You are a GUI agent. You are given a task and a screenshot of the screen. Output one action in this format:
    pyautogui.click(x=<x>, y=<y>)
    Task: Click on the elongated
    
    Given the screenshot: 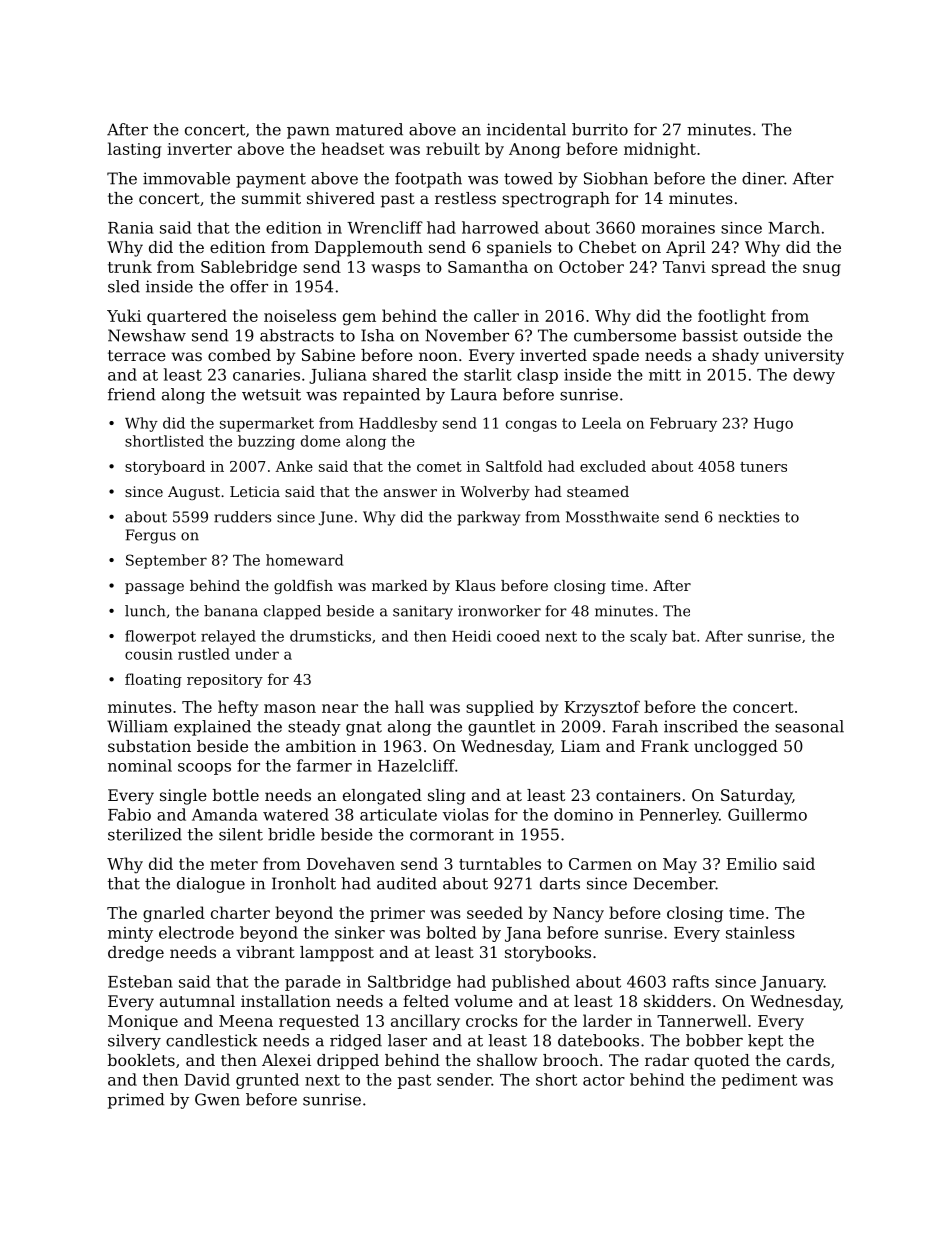 What is the action you would take?
    pyautogui.click(x=382, y=797)
